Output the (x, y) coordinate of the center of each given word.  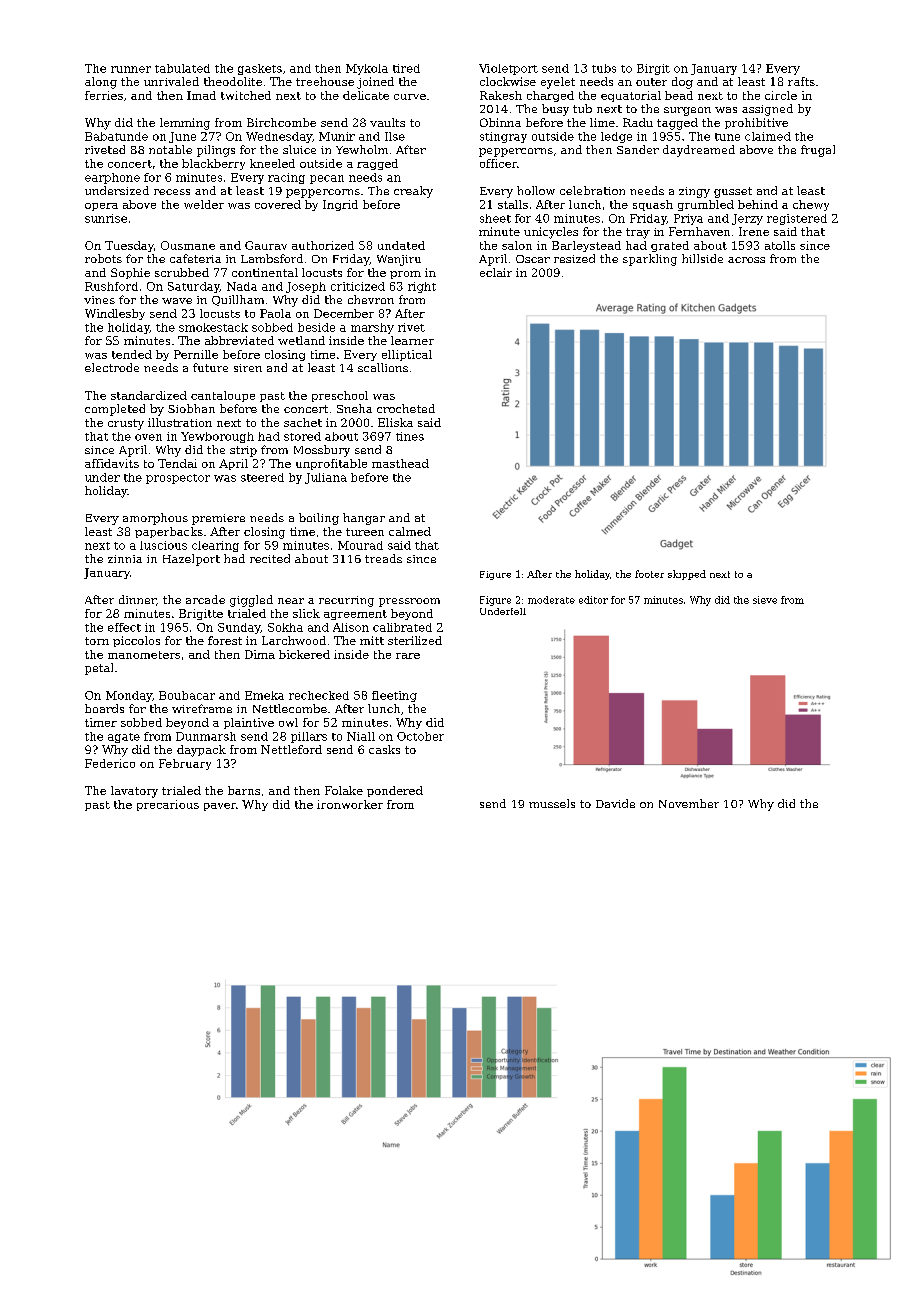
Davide (615, 803)
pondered (395, 791)
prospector (178, 479)
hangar (364, 519)
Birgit (653, 69)
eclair (496, 272)
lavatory (134, 792)
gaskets (260, 69)
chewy (811, 205)
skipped (687, 575)
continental (265, 272)
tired (406, 68)
